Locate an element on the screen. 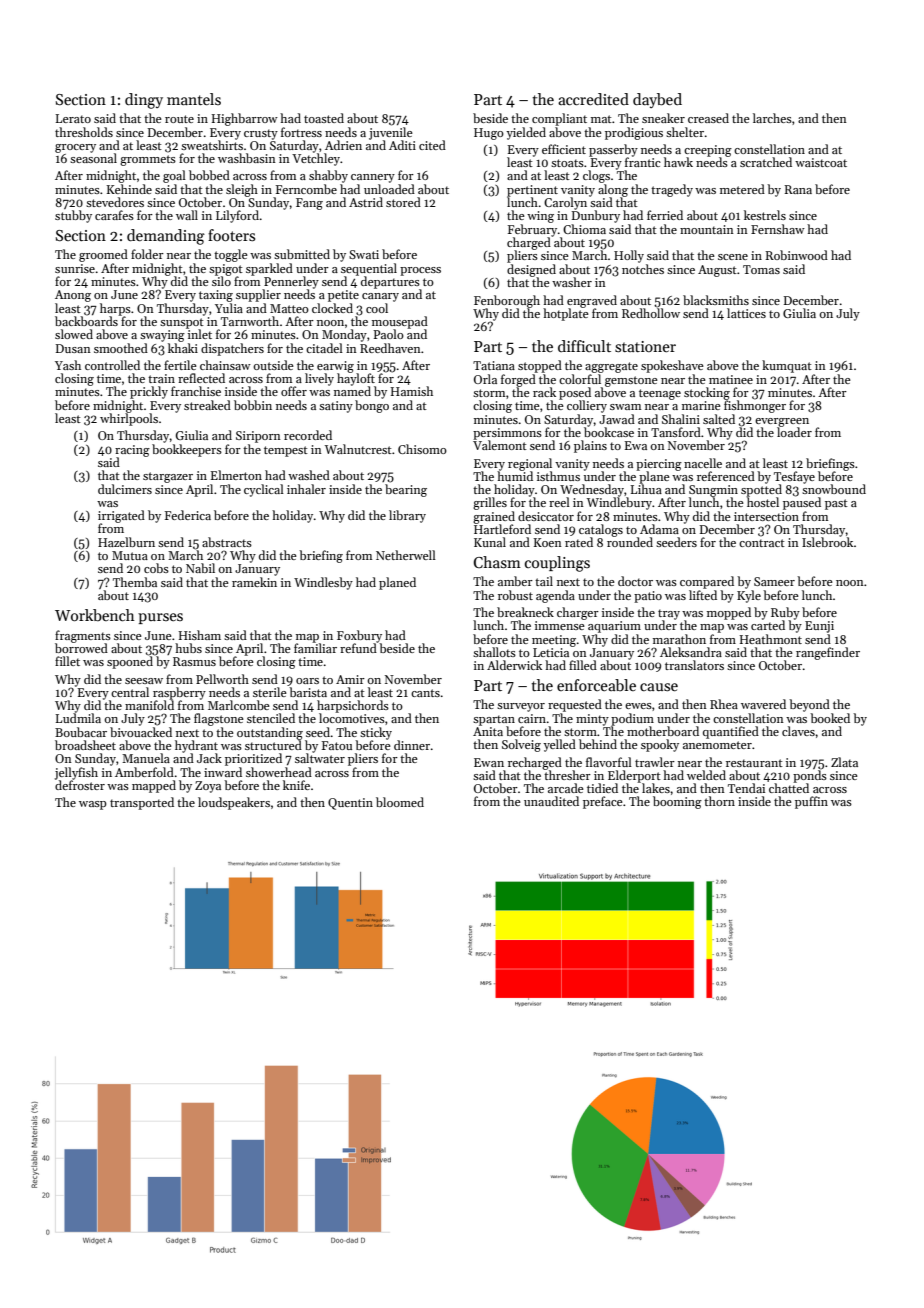  Ludmila is located at coordinates (78, 718).
